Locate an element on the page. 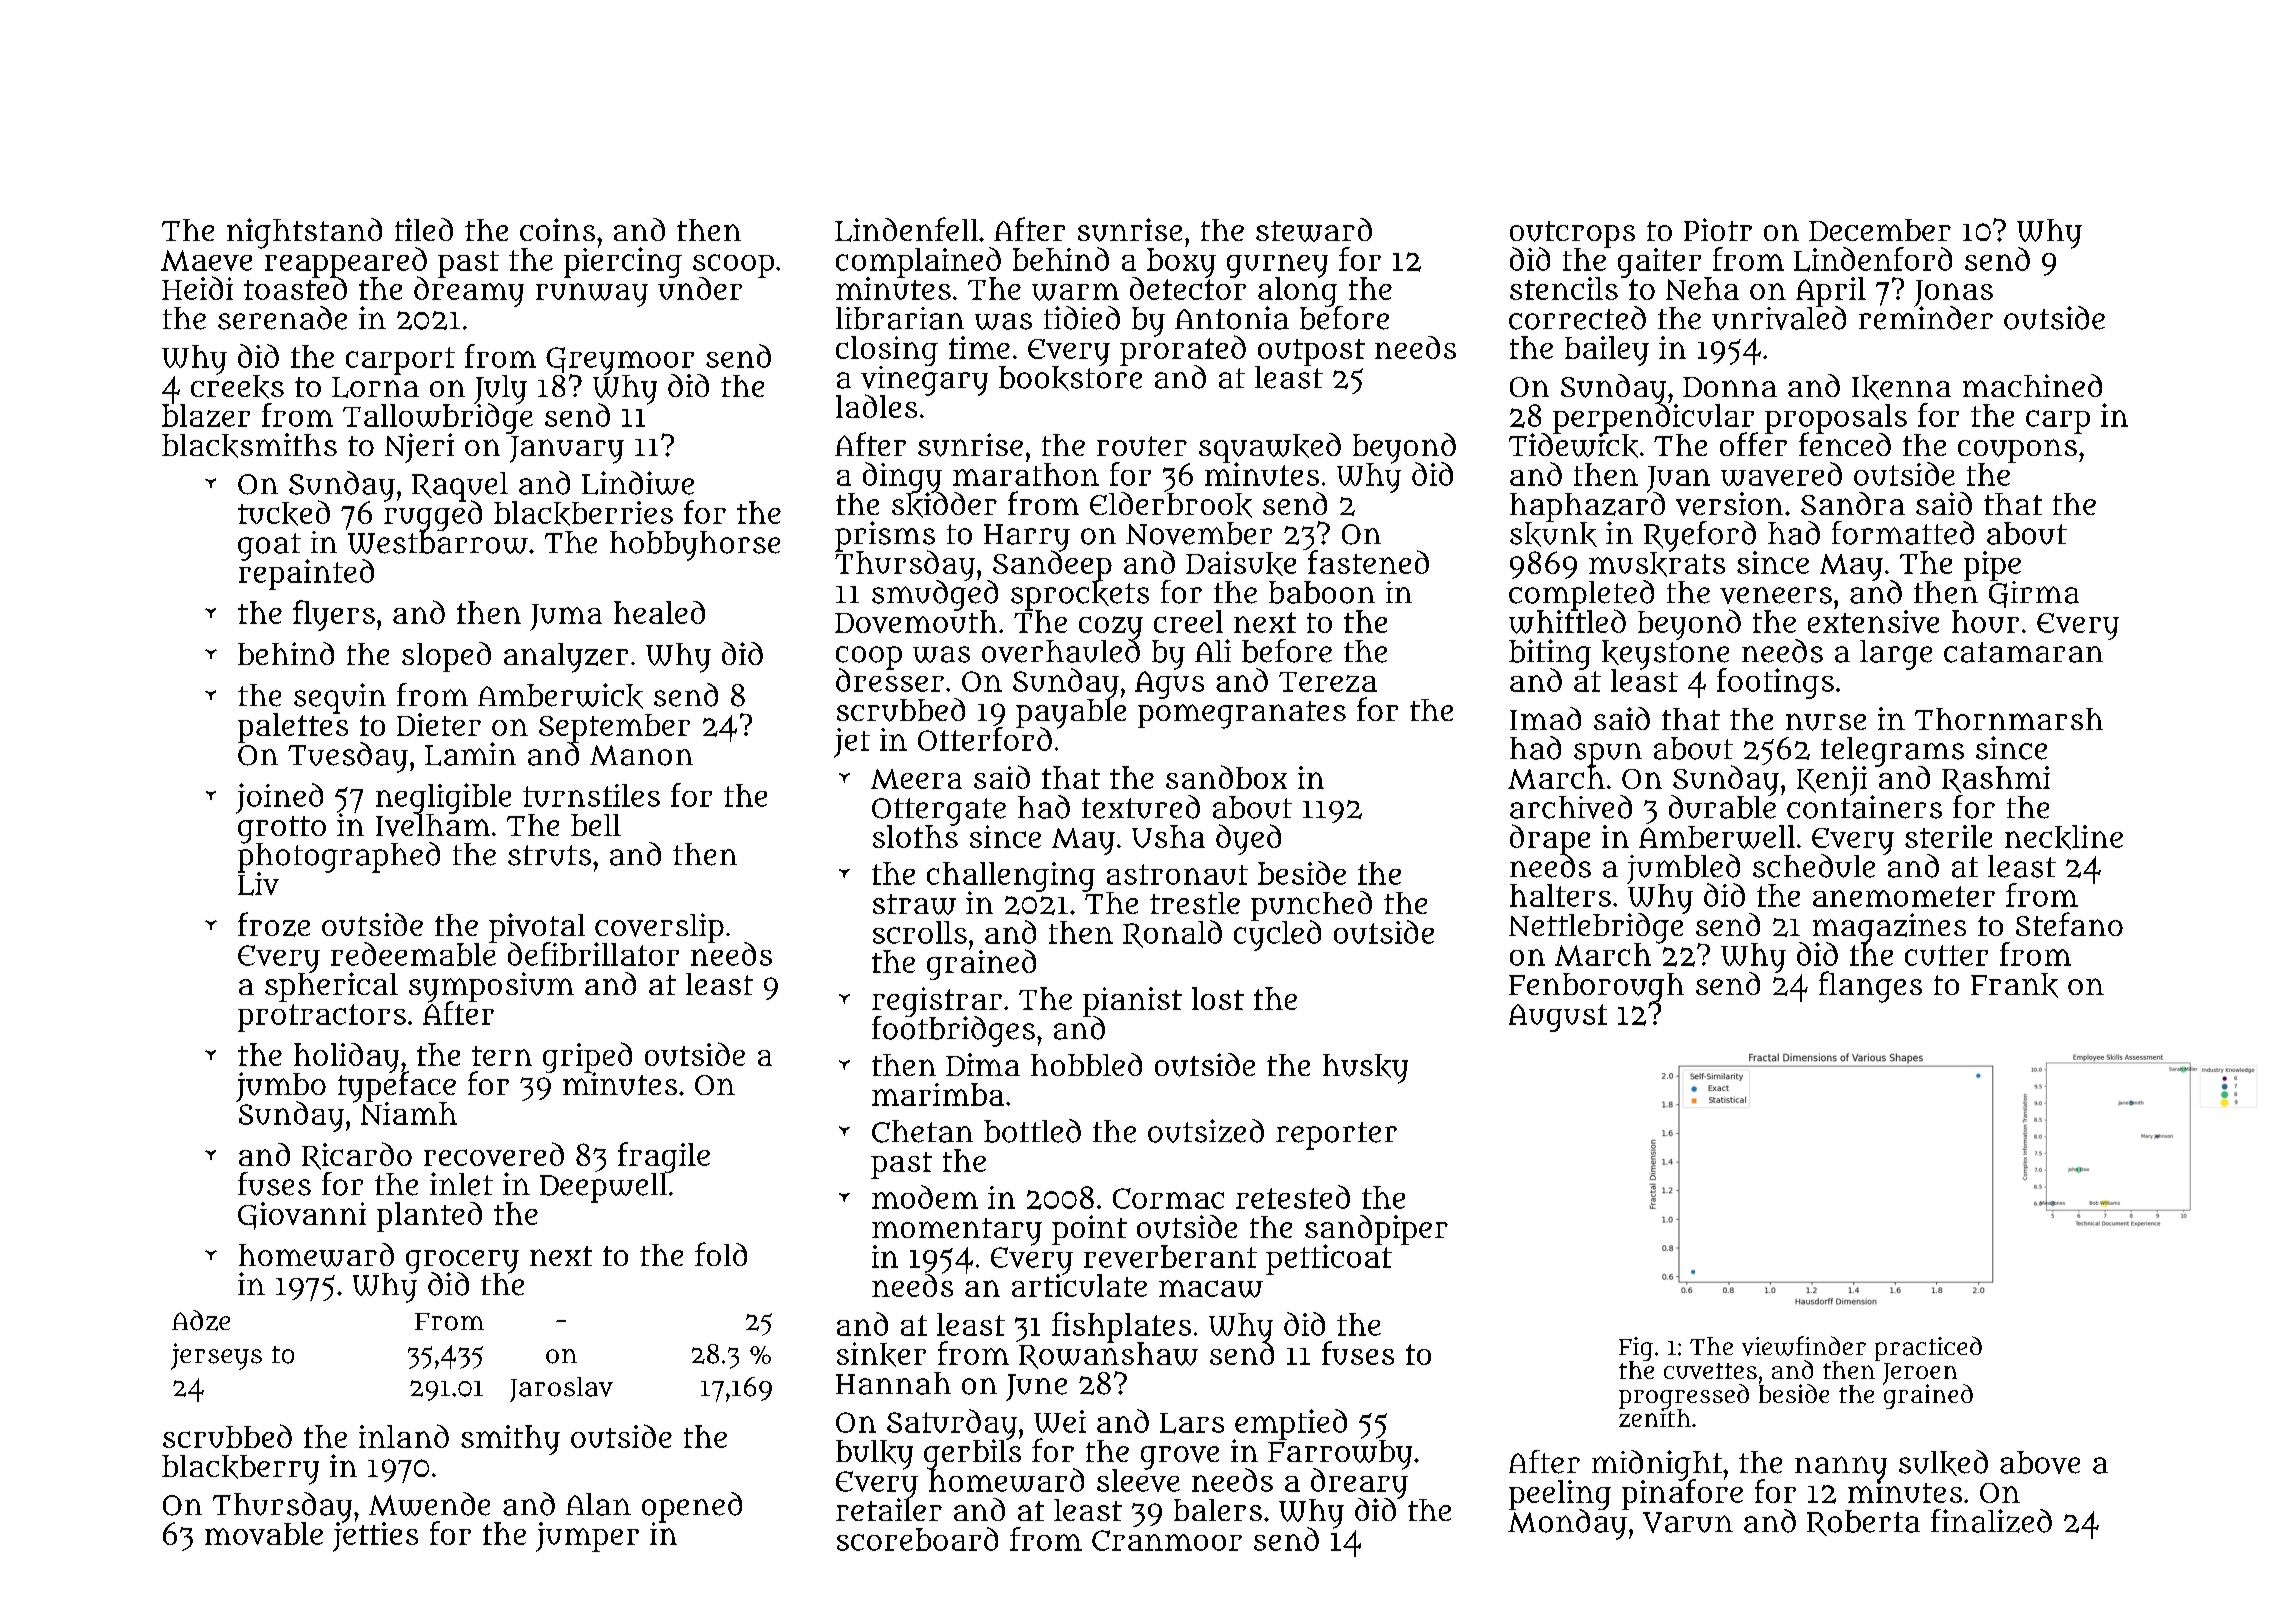 This image has height=1620, width=2292. sprockets is located at coordinates (1080, 595).
